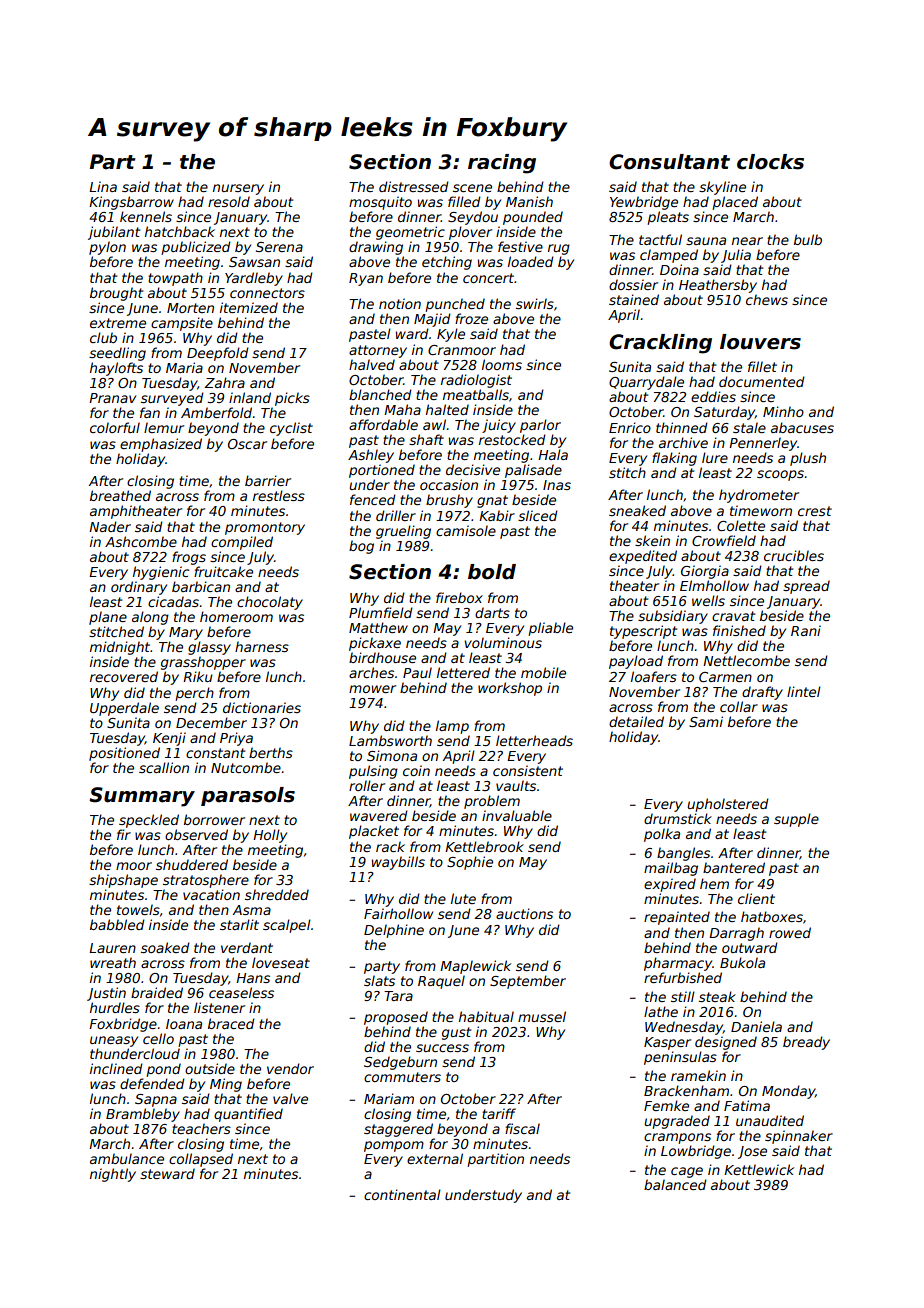 This screenshot has height=1308, width=924. Describe the element at coordinates (673, 617) in the screenshot. I see `subsidiary` at that location.
